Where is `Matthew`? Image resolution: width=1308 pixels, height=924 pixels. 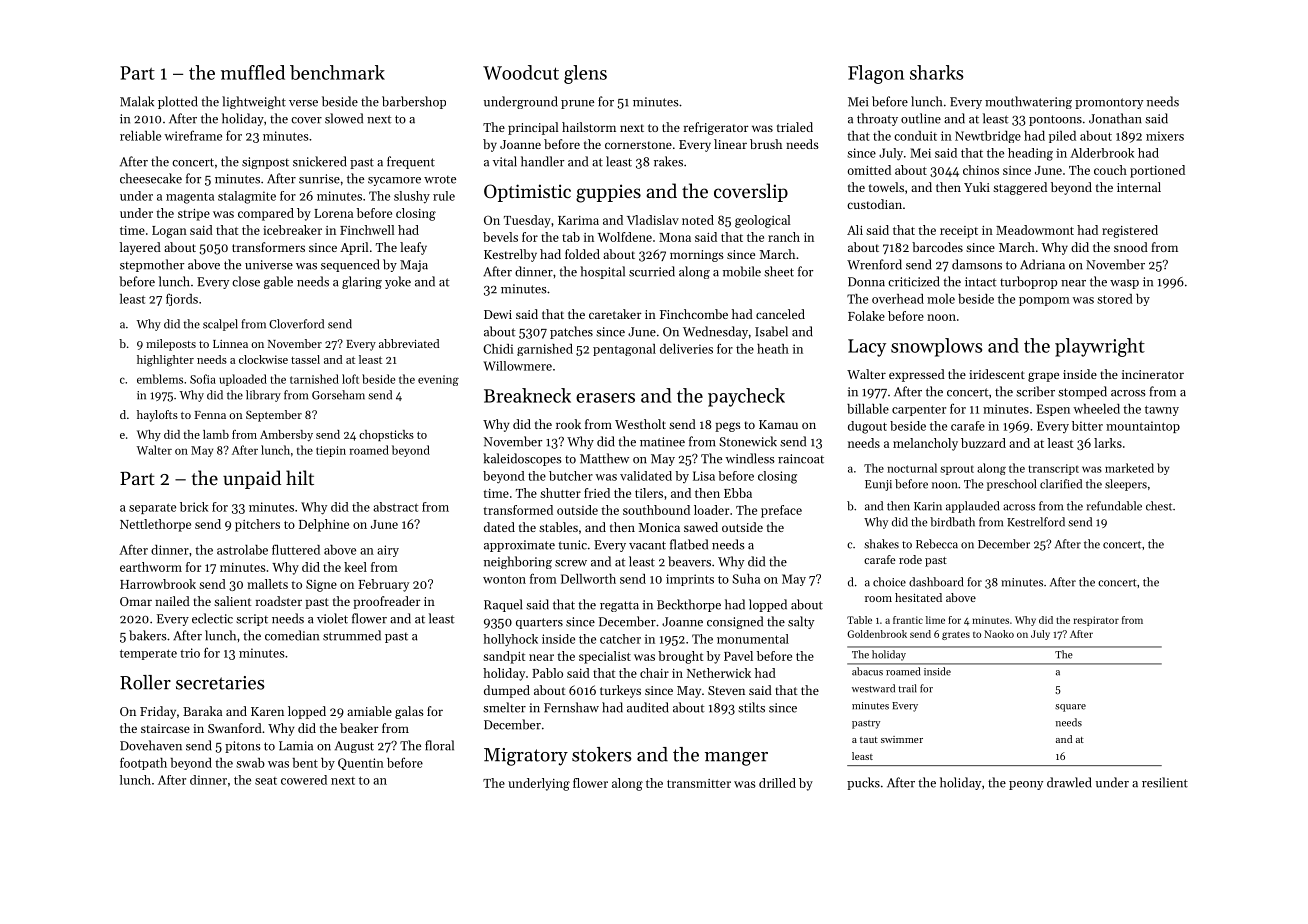
Matthew is located at coordinates (604, 458).
